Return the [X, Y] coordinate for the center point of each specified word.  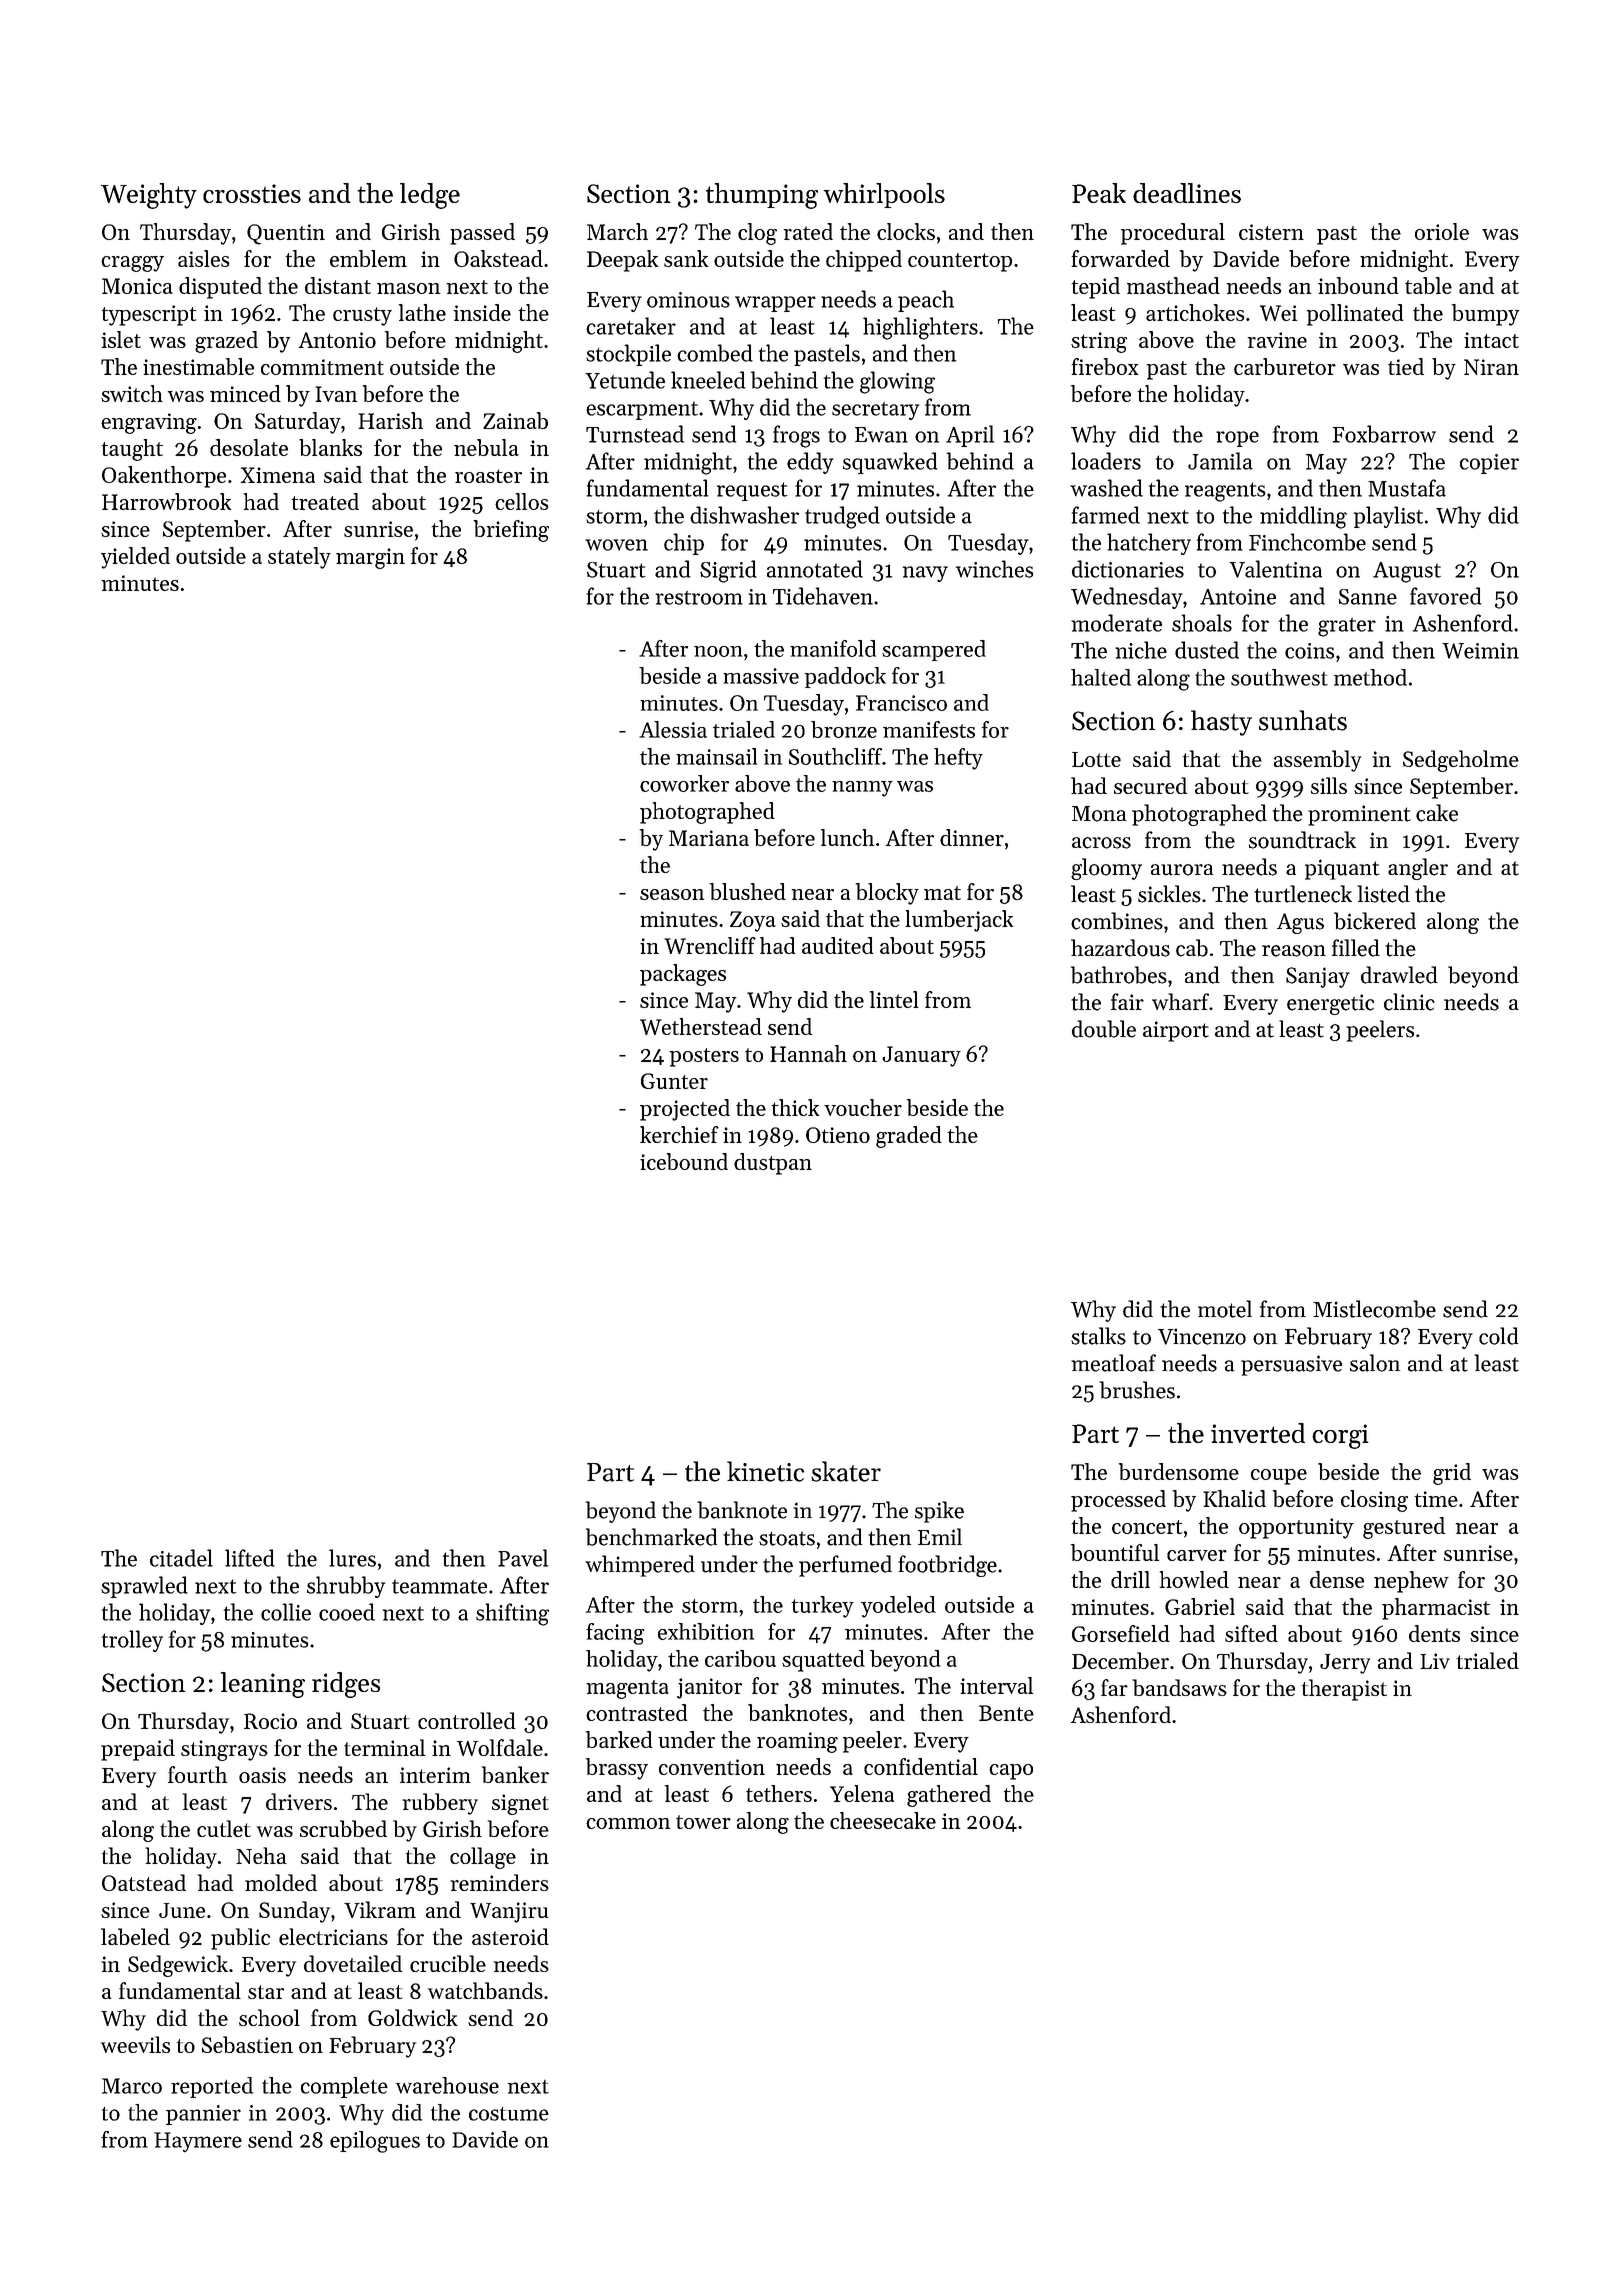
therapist [1344, 1690]
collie [286, 1612]
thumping [762, 196]
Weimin [1480, 651]
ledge [430, 196]
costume [509, 2113]
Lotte [1096, 759]
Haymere [198, 2142]
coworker [684, 783]
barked [619, 1739]
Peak [1099, 193]
